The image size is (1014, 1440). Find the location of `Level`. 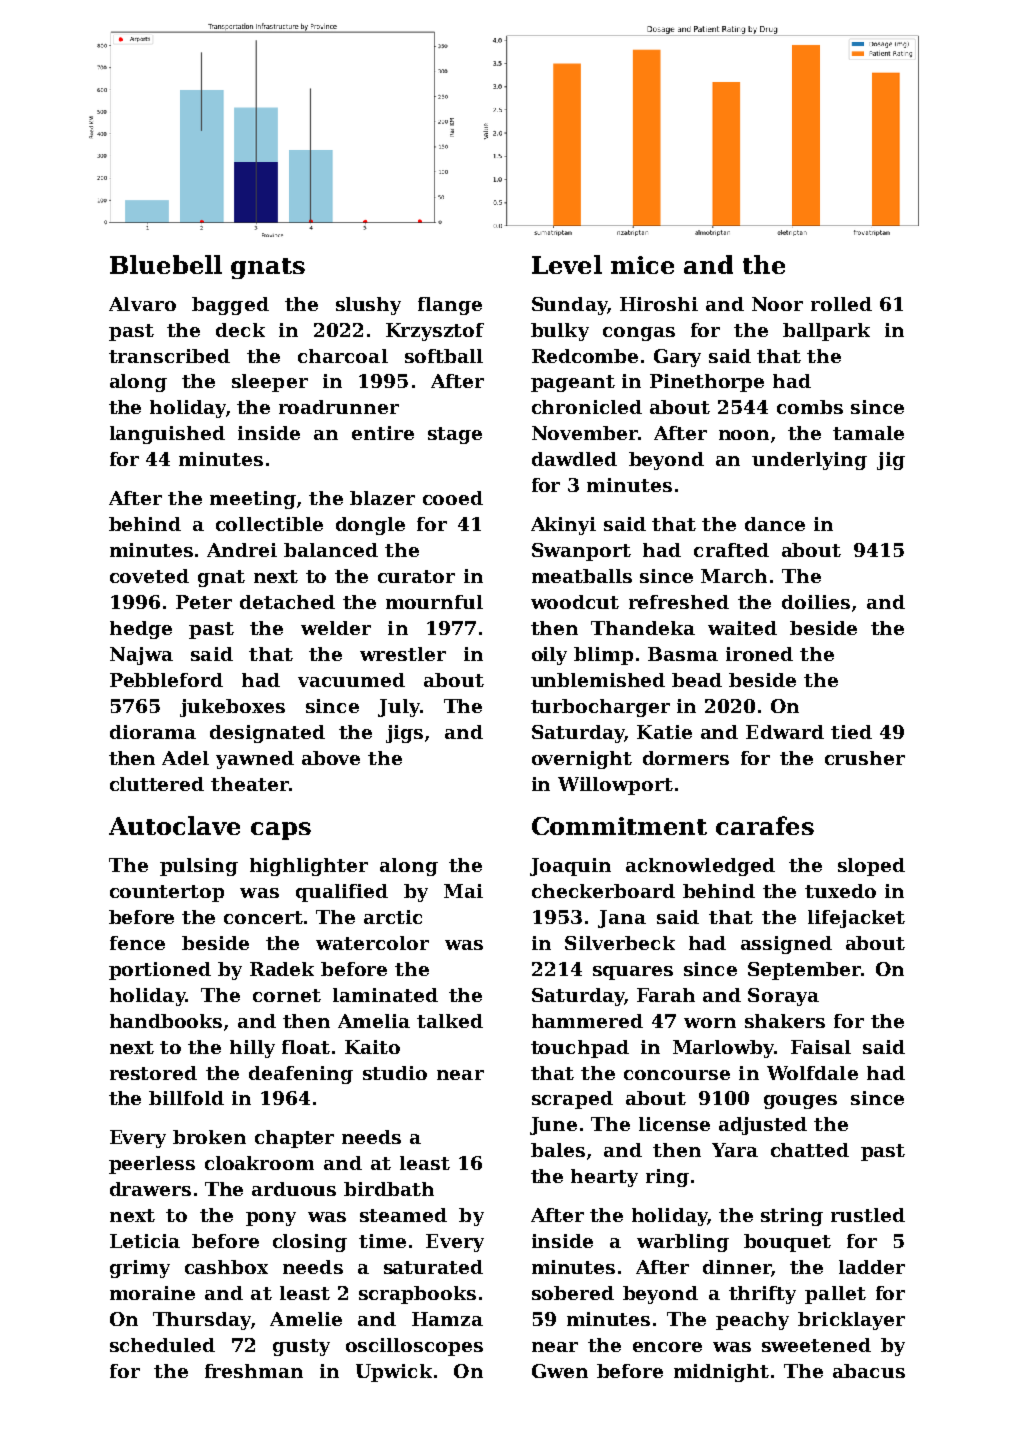

Level is located at coordinates (567, 264).
